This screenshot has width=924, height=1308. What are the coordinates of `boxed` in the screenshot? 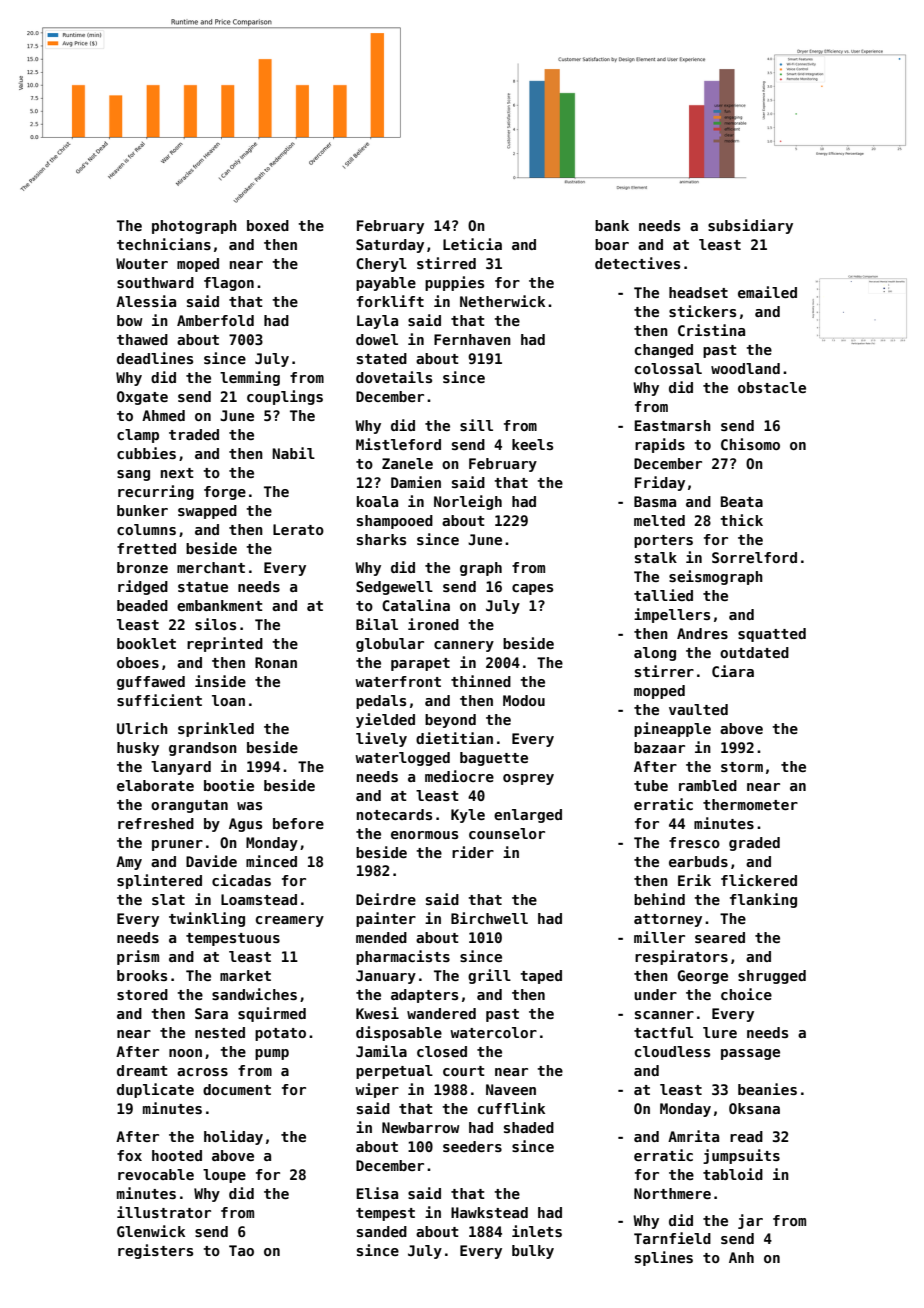 It's located at (268, 225).
